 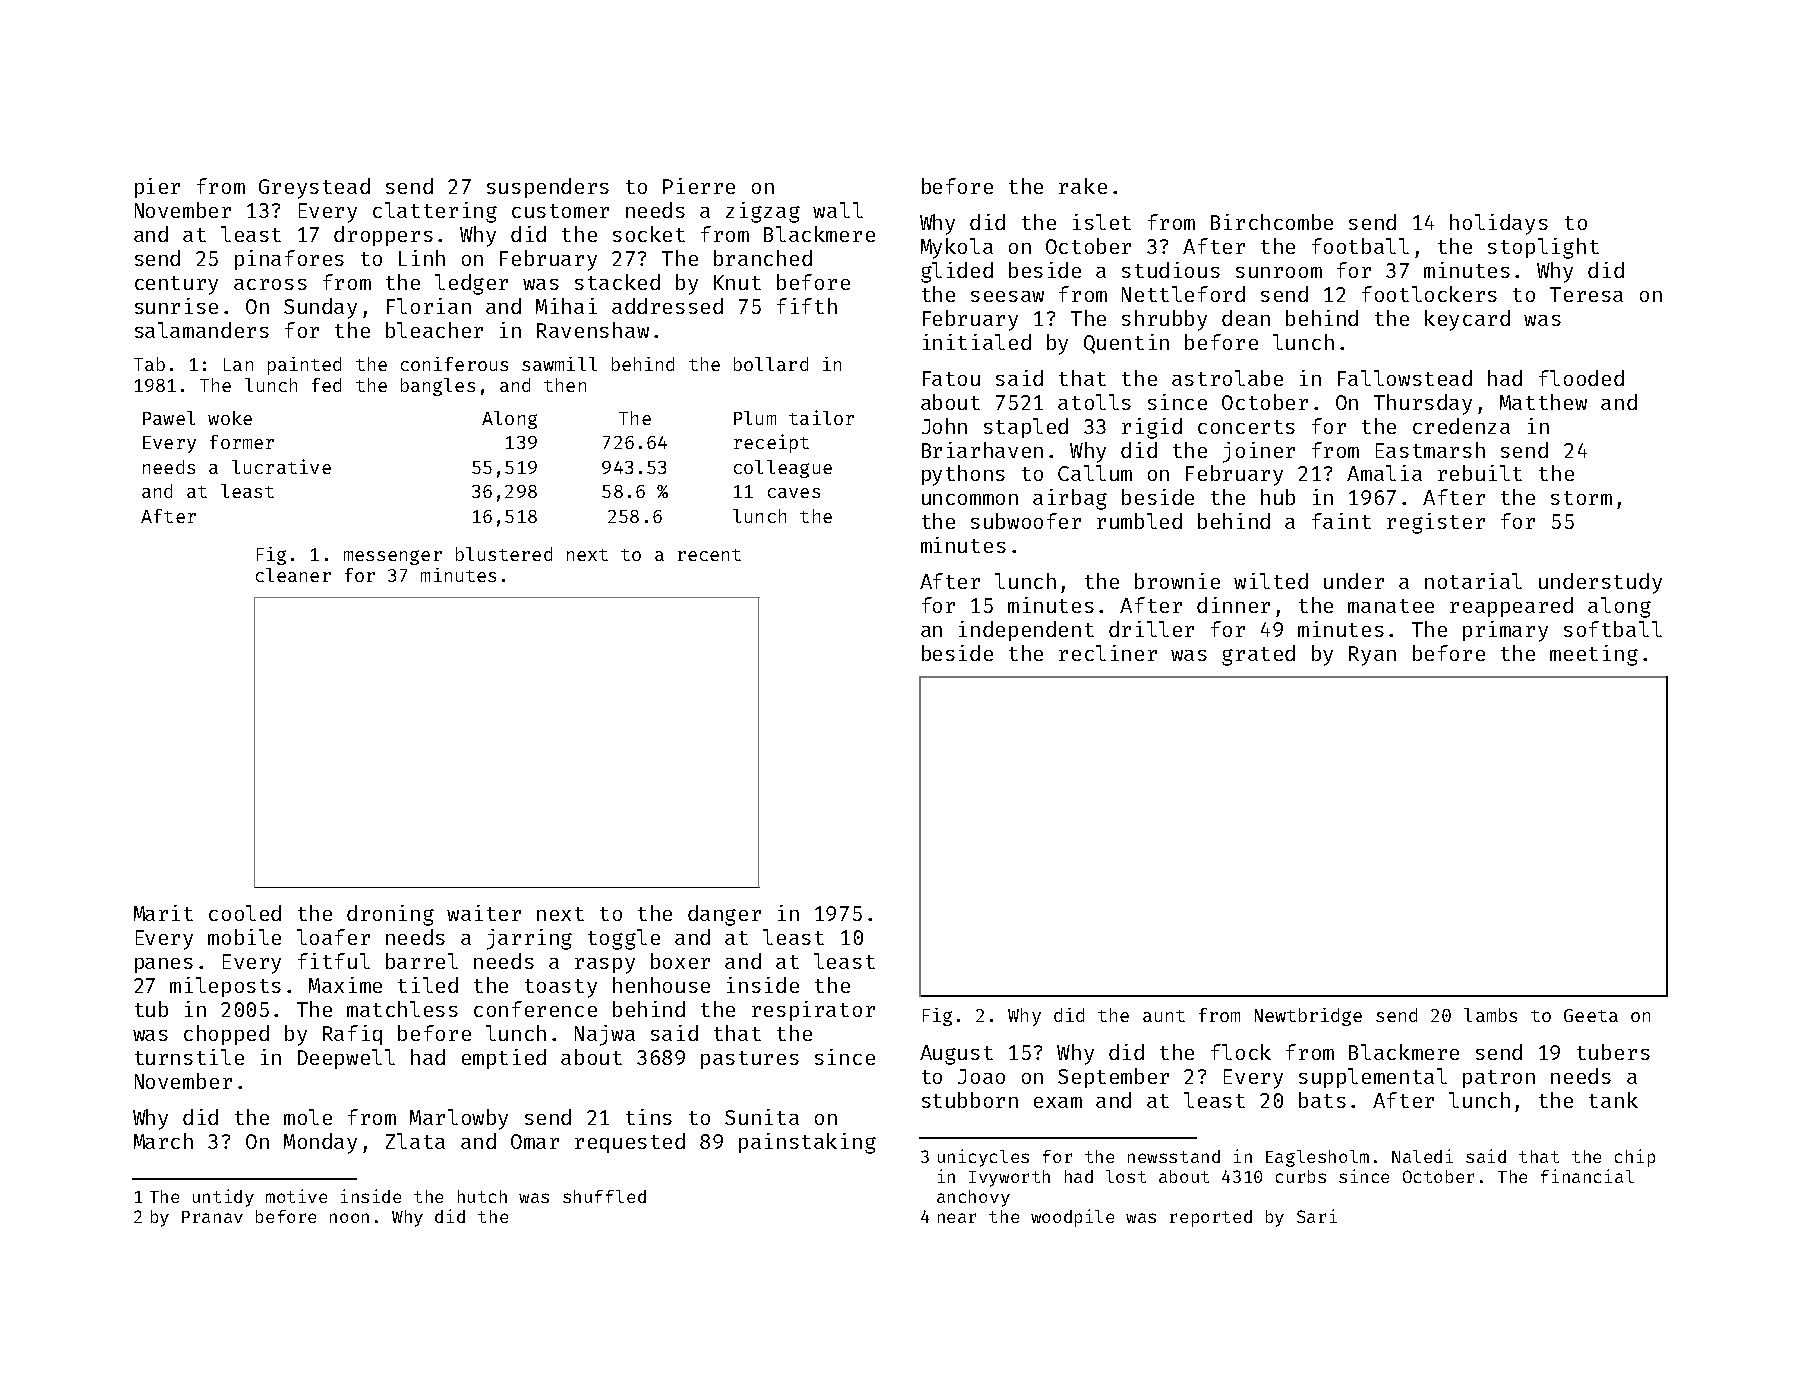 I want to click on holidays, so click(x=1499, y=224).
